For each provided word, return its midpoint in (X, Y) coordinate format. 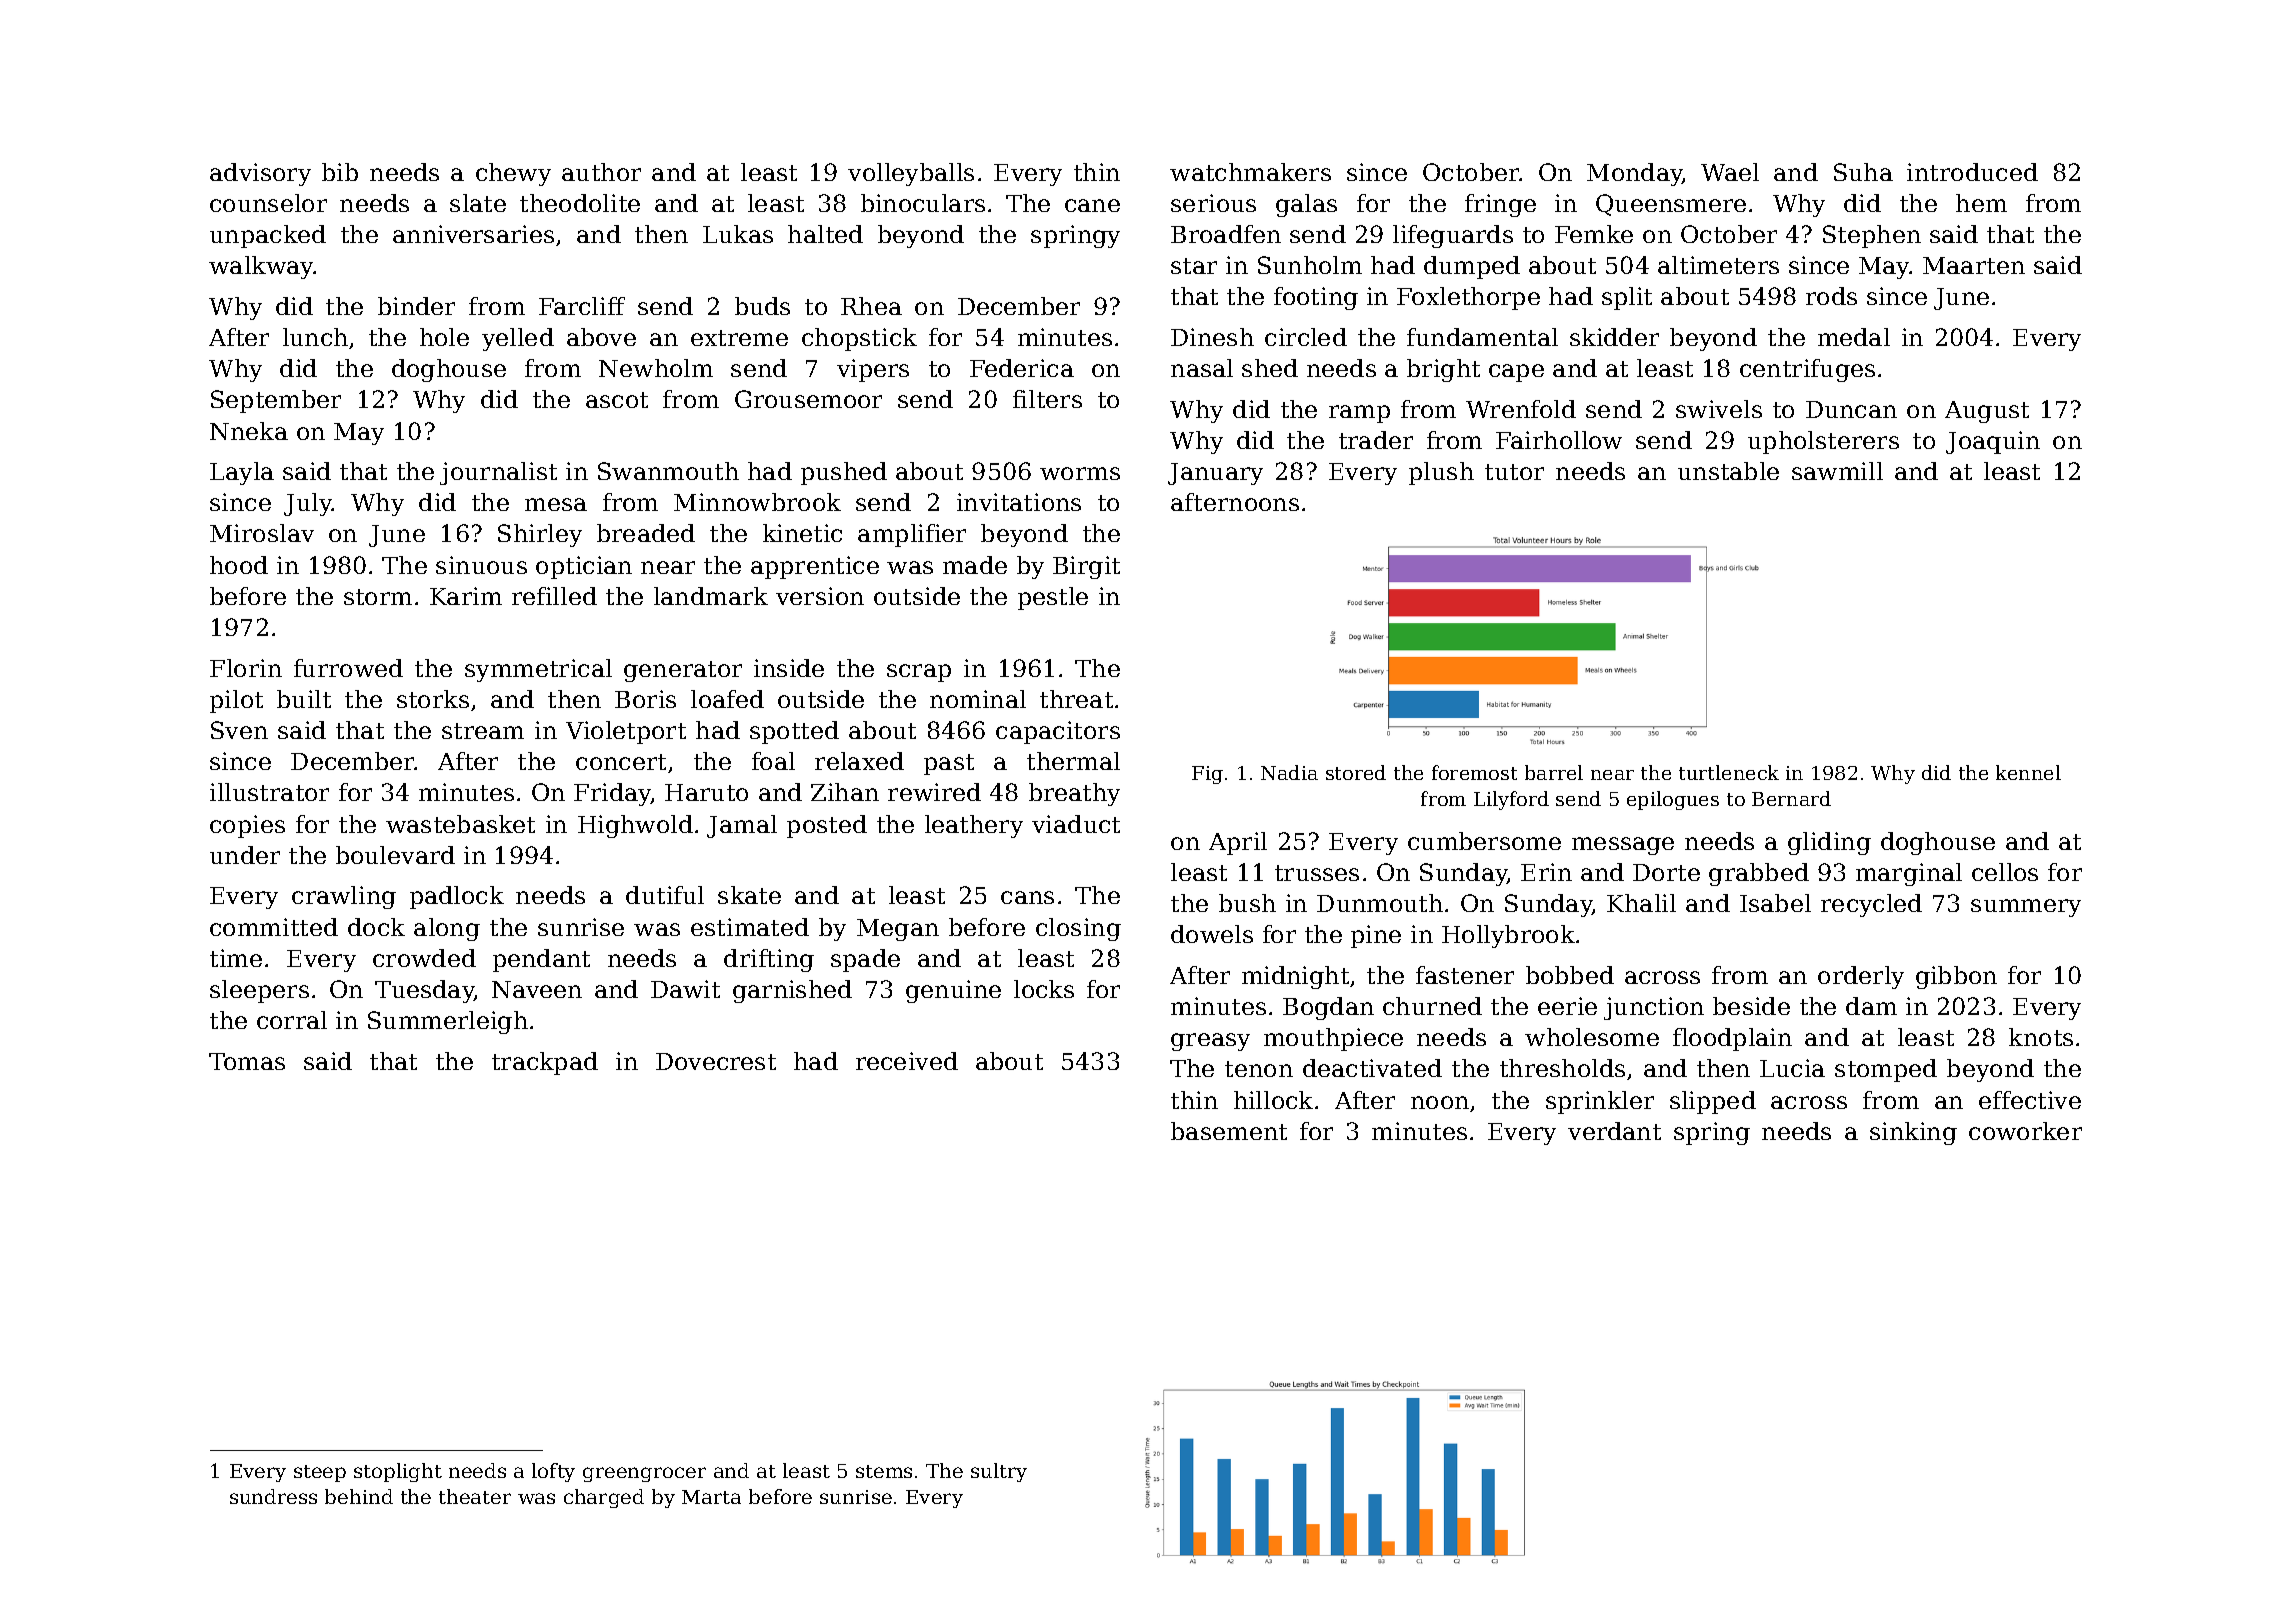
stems (884, 1471)
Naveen (537, 989)
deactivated (1372, 1068)
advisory (260, 174)
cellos (2005, 872)
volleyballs (911, 174)
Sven (239, 730)
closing (1078, 929)
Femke (1594, 234)
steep (320, 1473)
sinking (1913, 1133)
